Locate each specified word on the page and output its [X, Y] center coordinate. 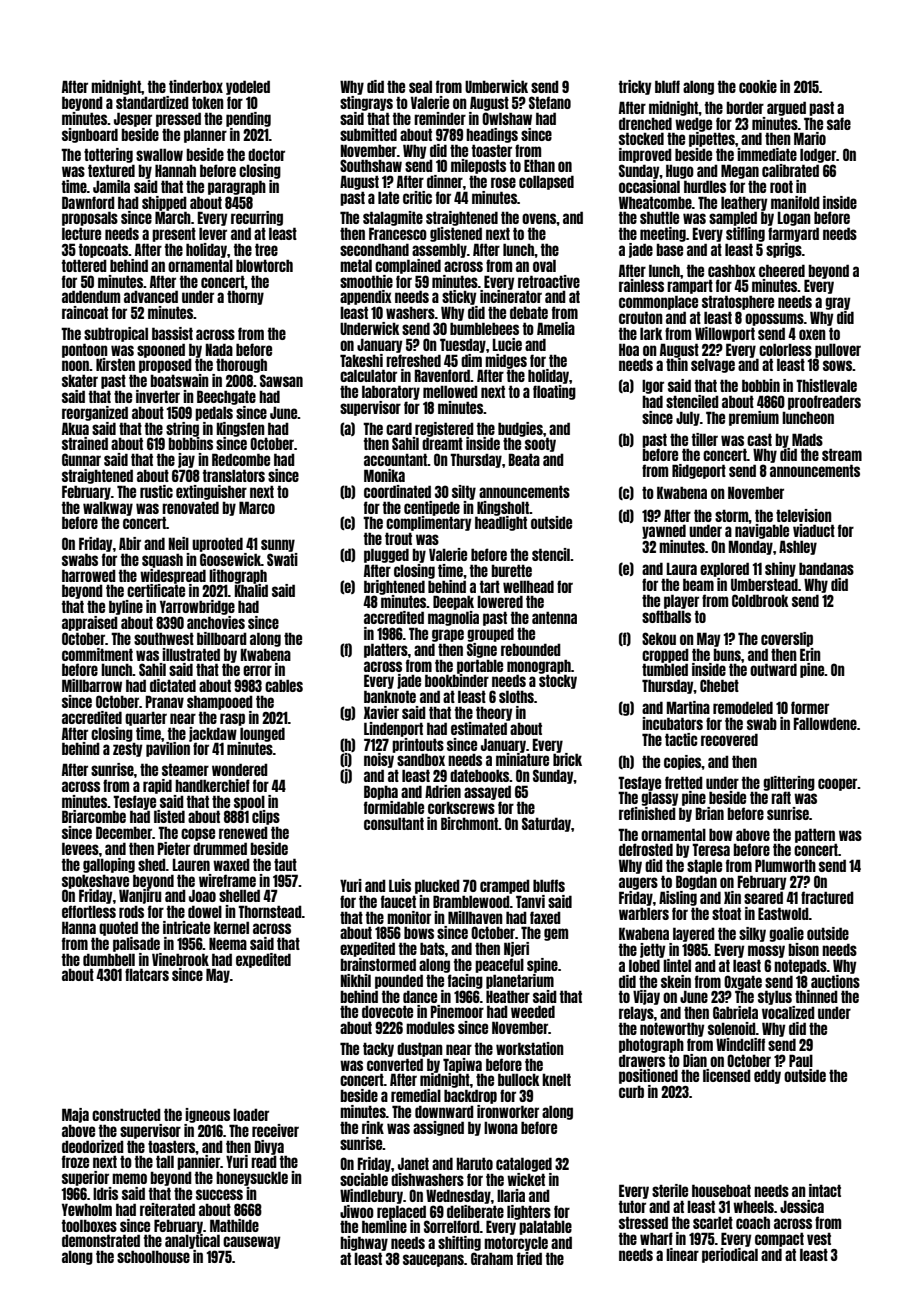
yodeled [248, 87]
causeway [252, 1242]
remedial [416, 1095]
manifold [795, 202]
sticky [459, 297]
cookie [758, 86]
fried [529, 1258]
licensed [727, 1075]
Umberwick [496, 86]
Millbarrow [92, 685]
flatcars [147, 974]
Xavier [381, 712]
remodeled [743, 707]
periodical [730, 1255]
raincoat [85, 312]
